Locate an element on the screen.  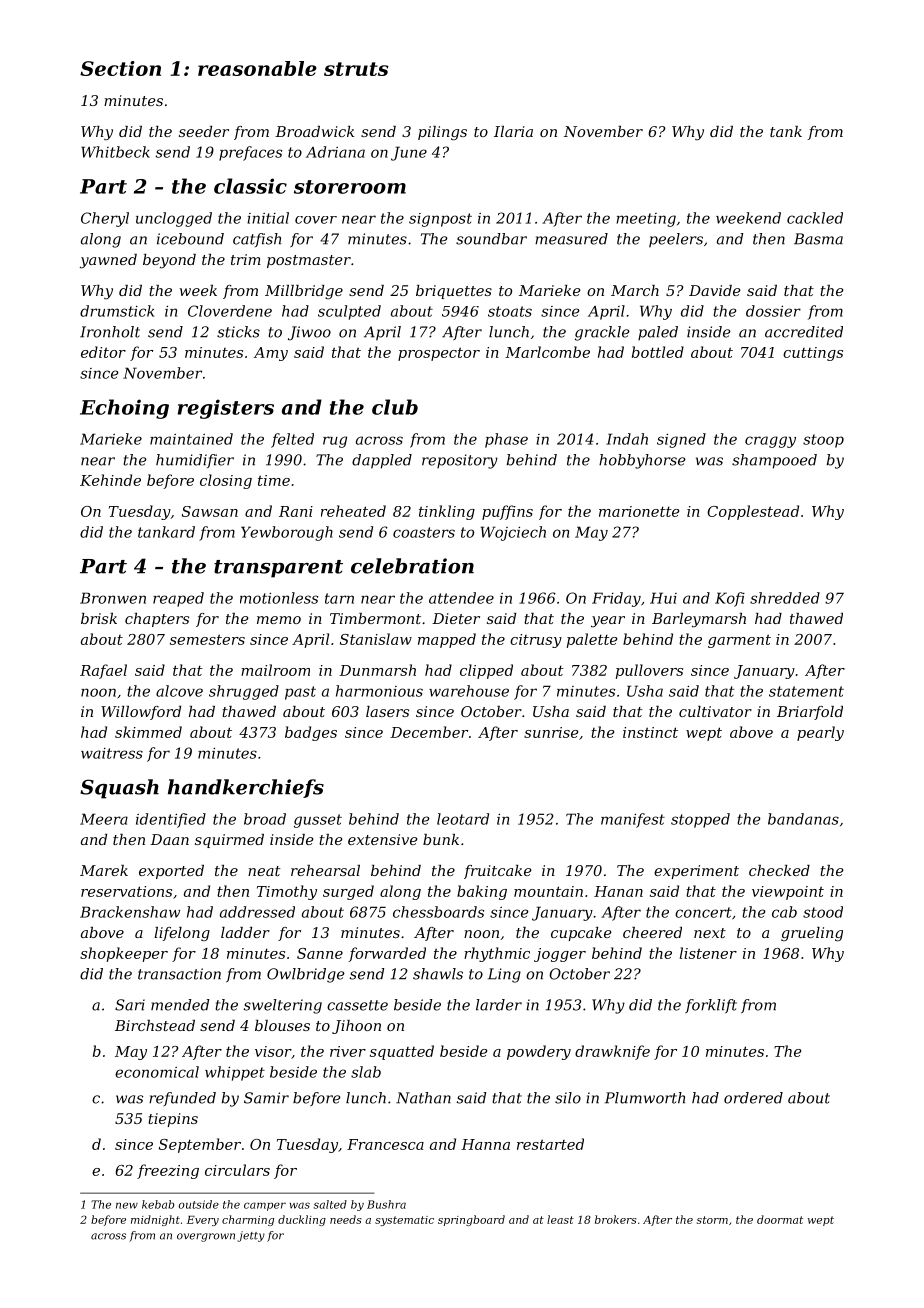
Indah is located at coordinates (627, 439).
